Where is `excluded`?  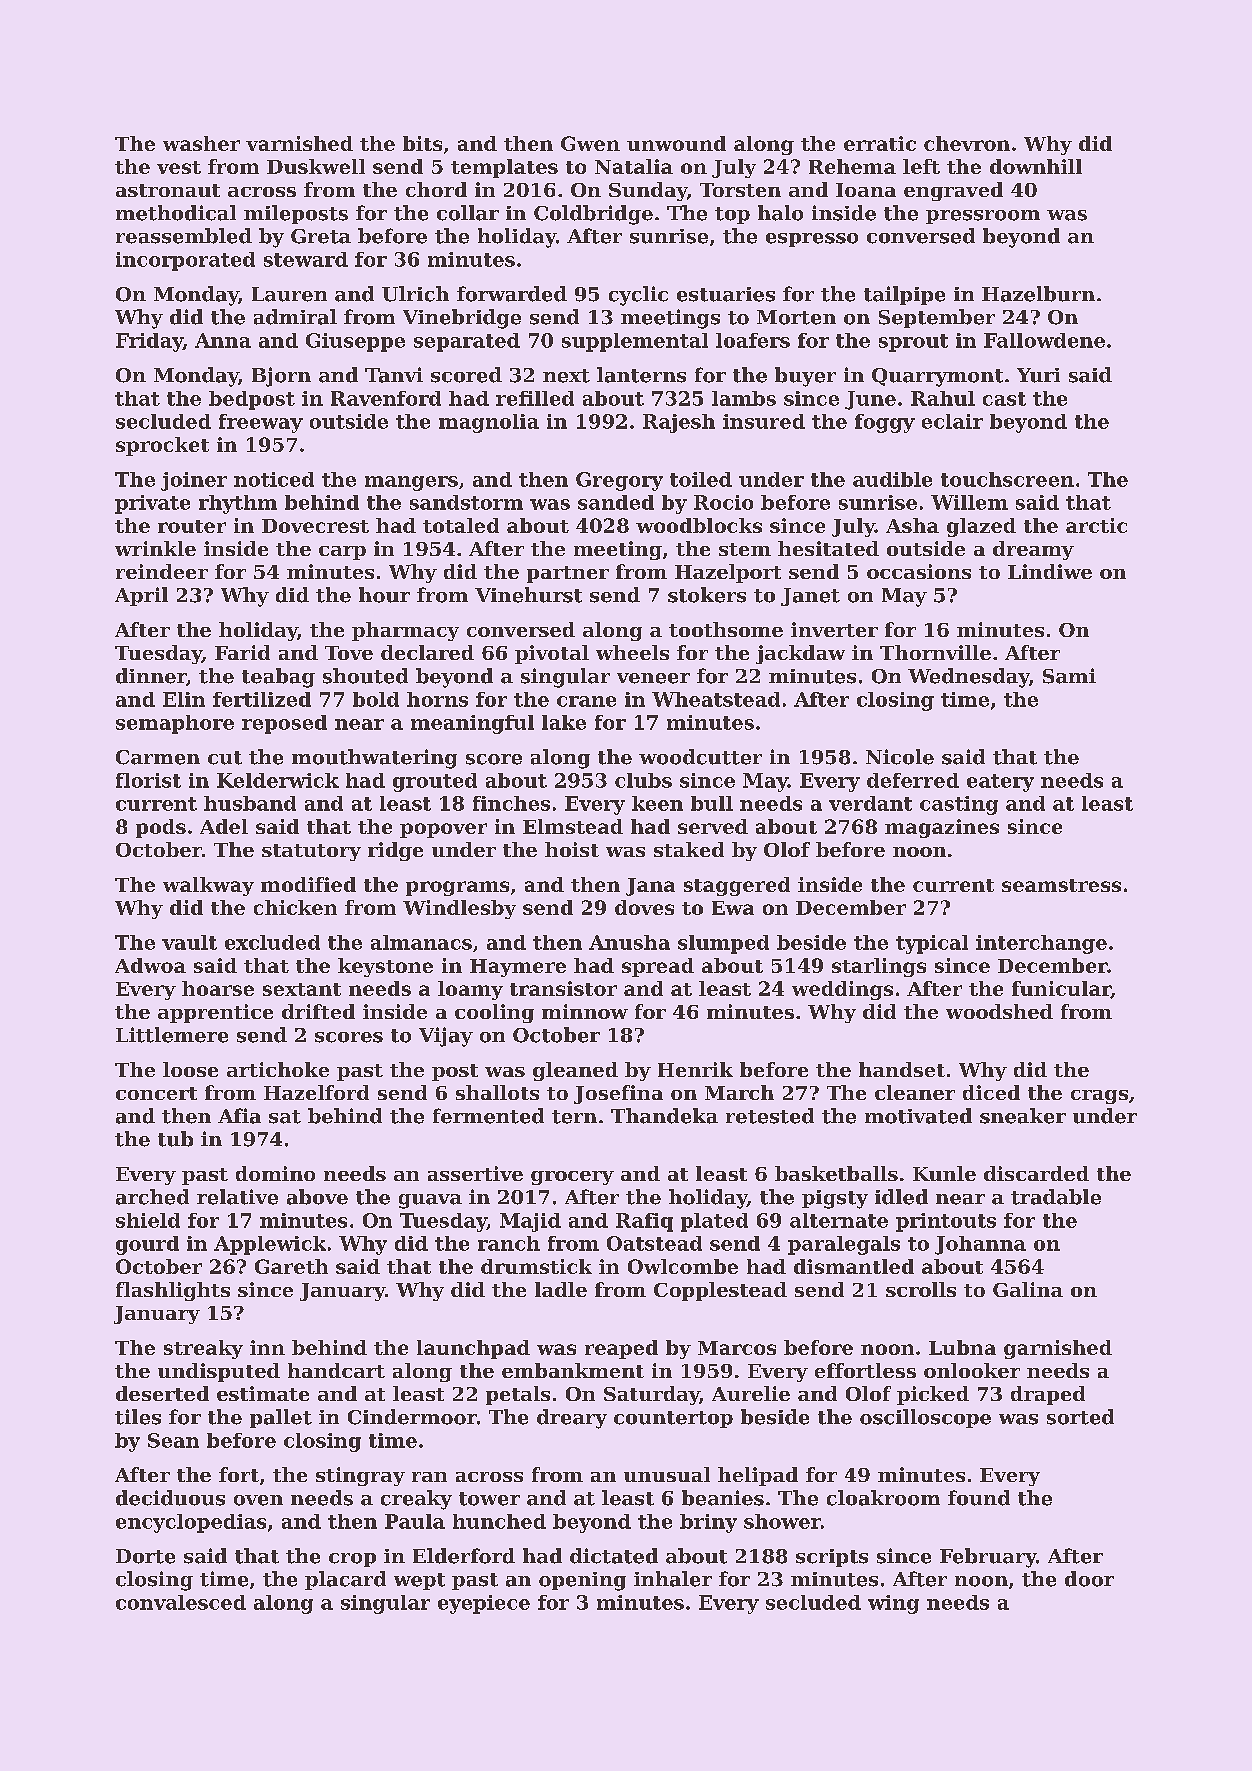 excluded is located at coordinates (272, 942).
